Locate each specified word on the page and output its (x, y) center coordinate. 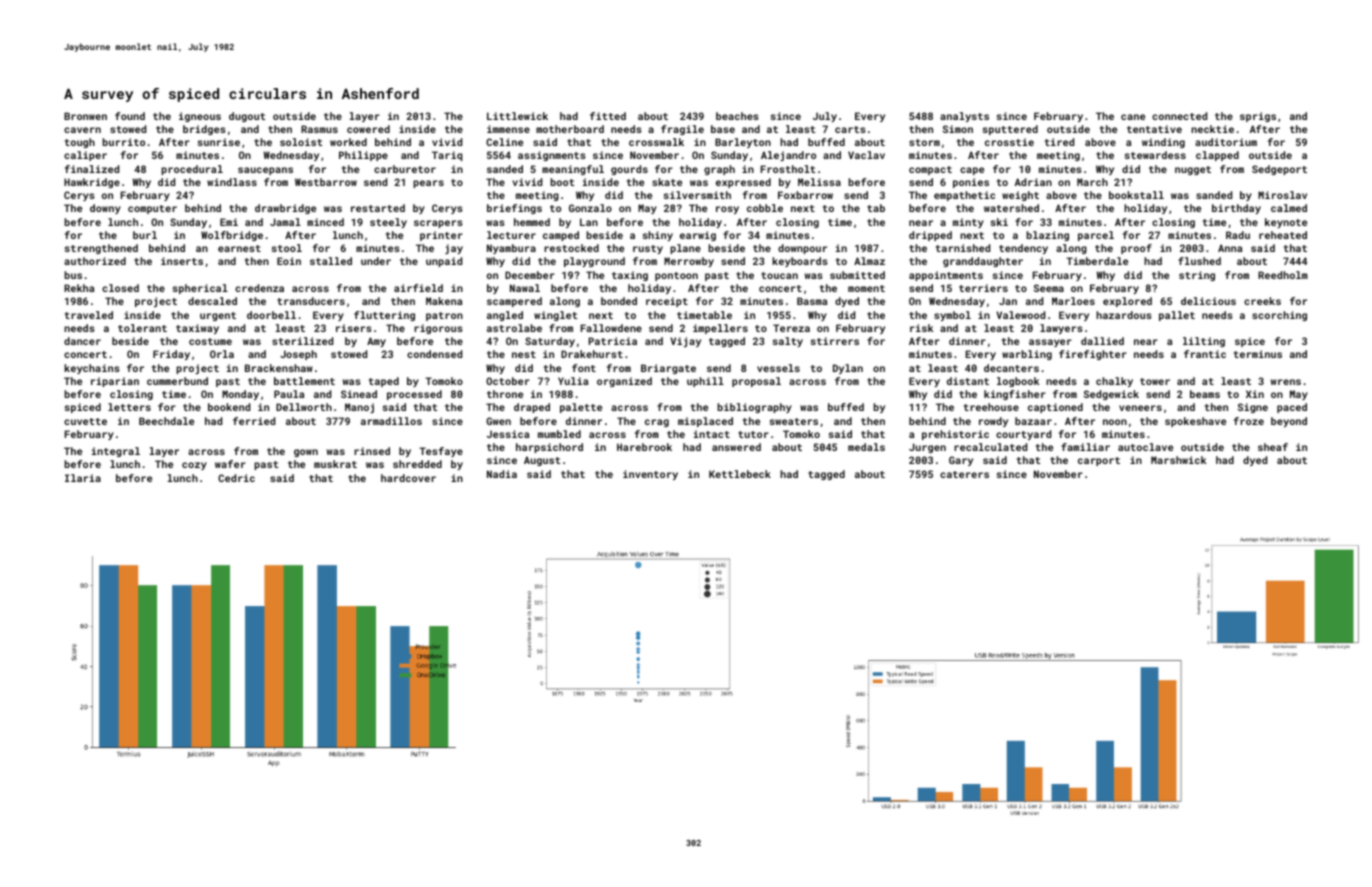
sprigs (1258, 117)
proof (1136, 249)
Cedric (236, 478)
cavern (82, 130)
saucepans (265, 171)
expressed (743, 183)
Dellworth (304, 407)
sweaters (794, 421)
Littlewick (517, 116)
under (376, 261)
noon (1115, 422)
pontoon (676, 276)
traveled (89, 315)
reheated (1283, 235)
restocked (571, 248)
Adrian (1033, 182)
